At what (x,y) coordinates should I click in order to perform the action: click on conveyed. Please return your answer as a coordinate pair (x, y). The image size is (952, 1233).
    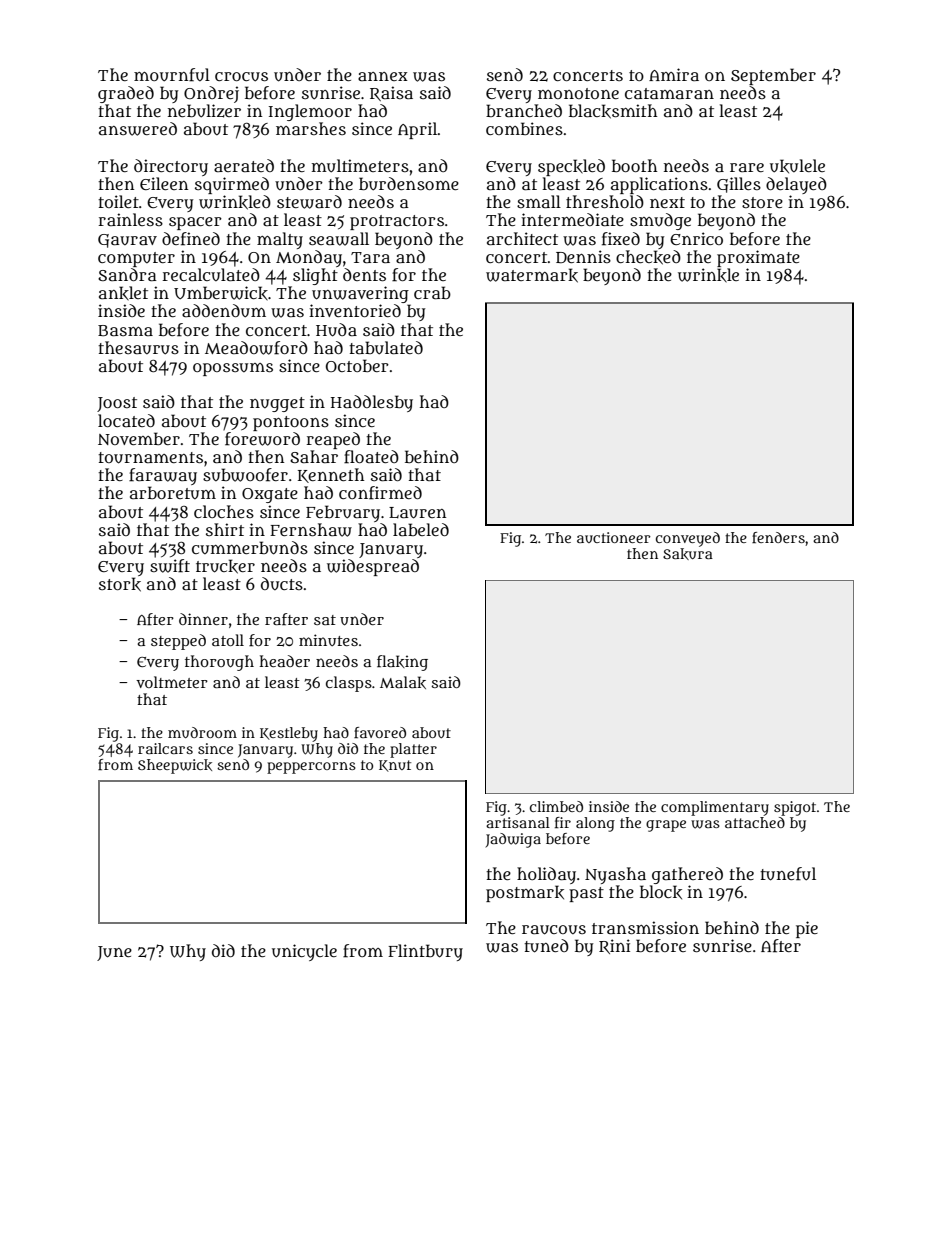
    Looking at the image, I should click on (688, 539).
